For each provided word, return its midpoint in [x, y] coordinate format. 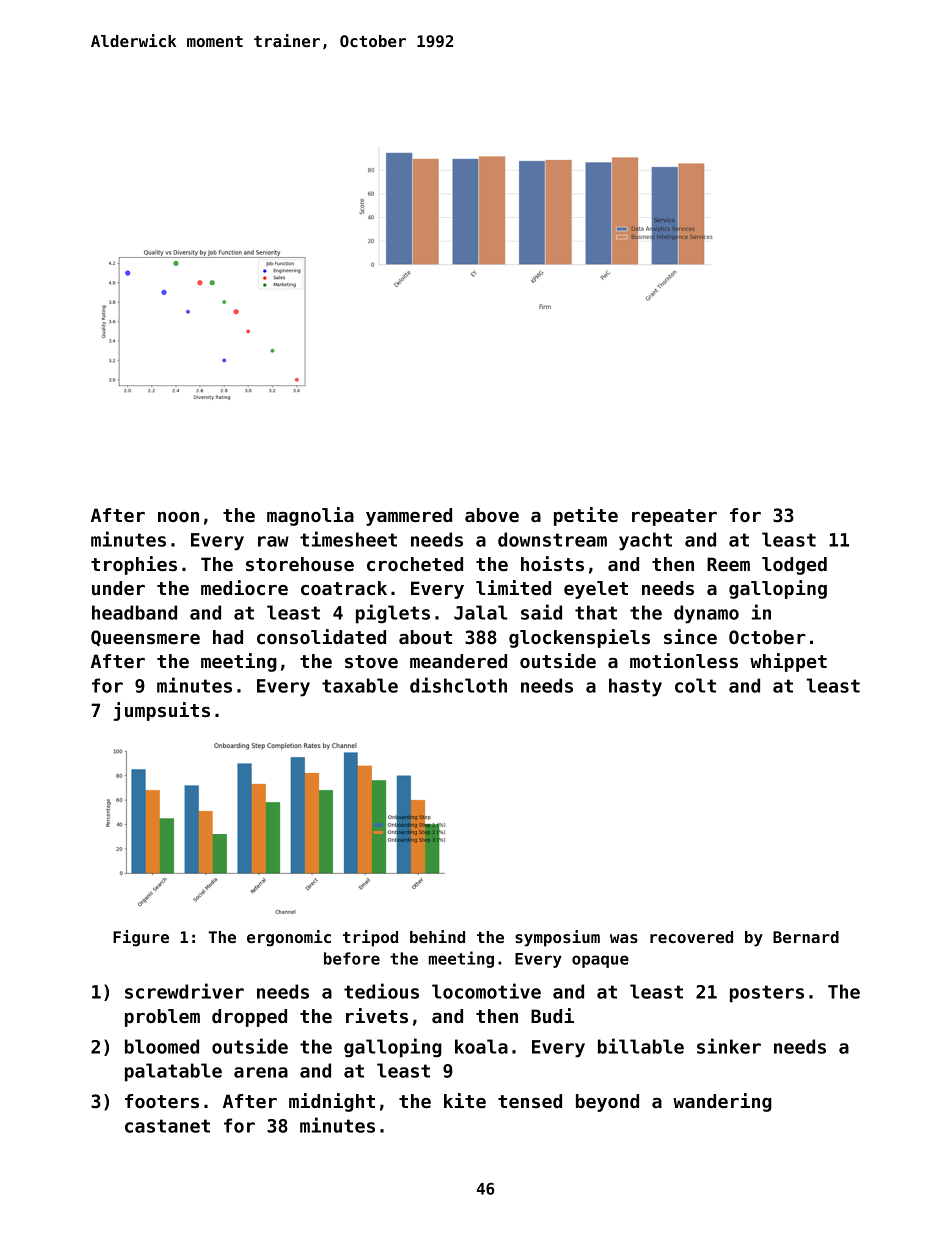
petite [586, 516]
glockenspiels [579, 638]
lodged [794, 566]
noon [178, 517]
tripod [370, 938]
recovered [691, 937]
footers [162, 1101]
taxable [360, 685]
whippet [788, 662]
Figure [141, 938]
